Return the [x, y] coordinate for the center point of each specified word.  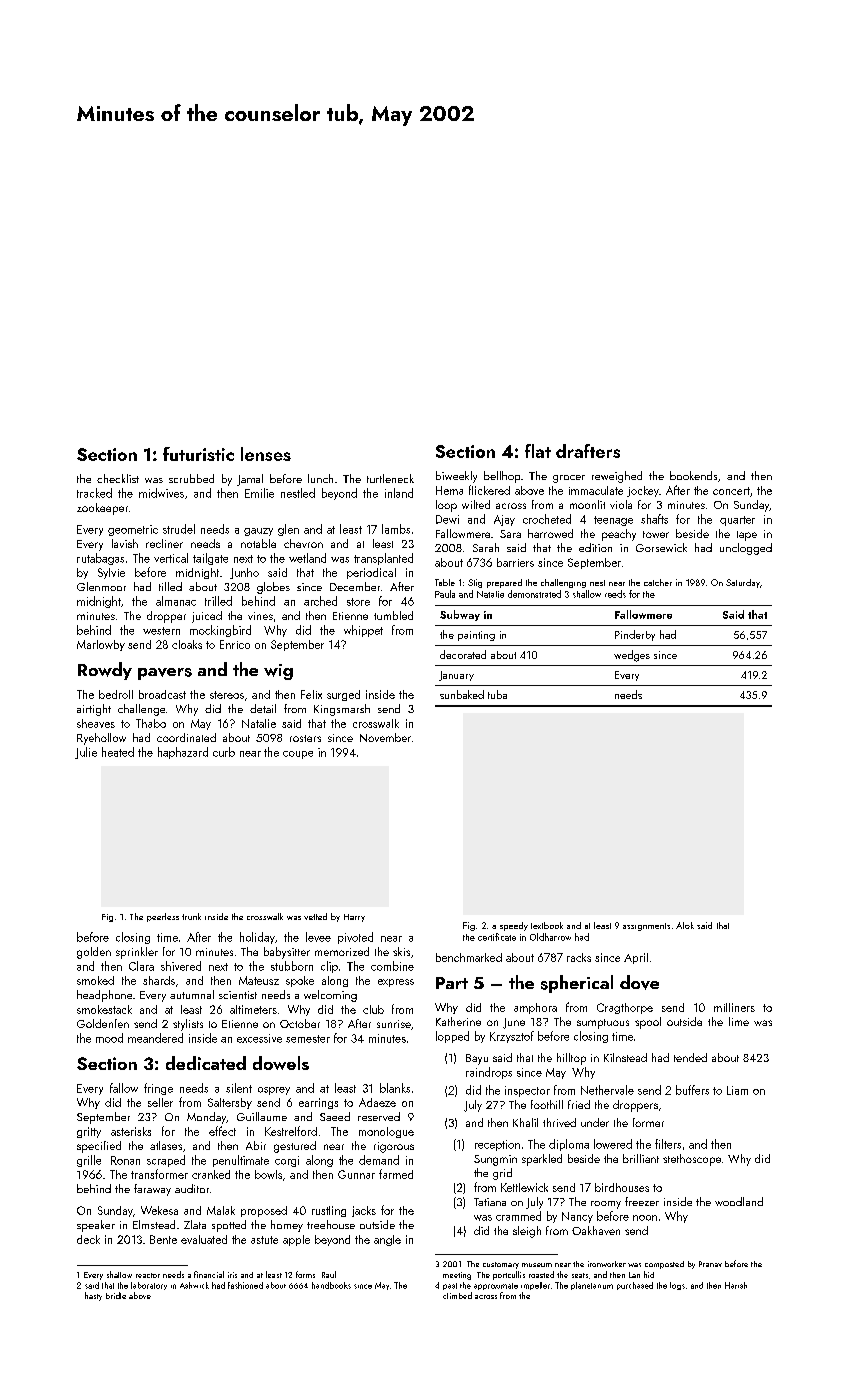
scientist [238, 995]
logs [677, 1286]
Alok [685, 925]
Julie [86, 753]
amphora [535, 1008]
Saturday [743, 583]
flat [538, 451]
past [450, 1286]
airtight [94, 710]
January [456, 676]
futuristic [198, 454]
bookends [693, 475]
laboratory [149, 1286]
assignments [646, 927]
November [385, 737]
